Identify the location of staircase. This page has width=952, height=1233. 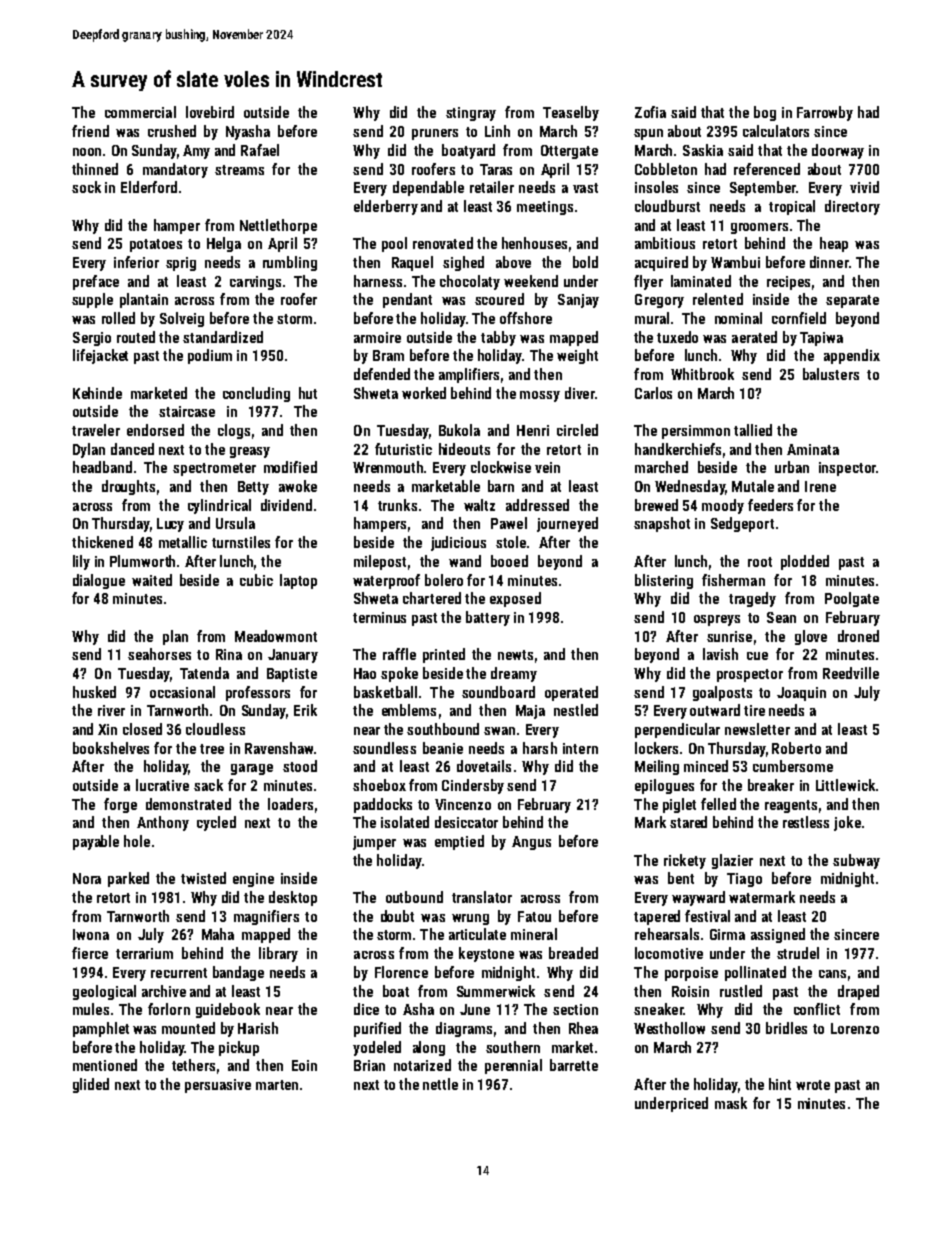
(187, 411).
